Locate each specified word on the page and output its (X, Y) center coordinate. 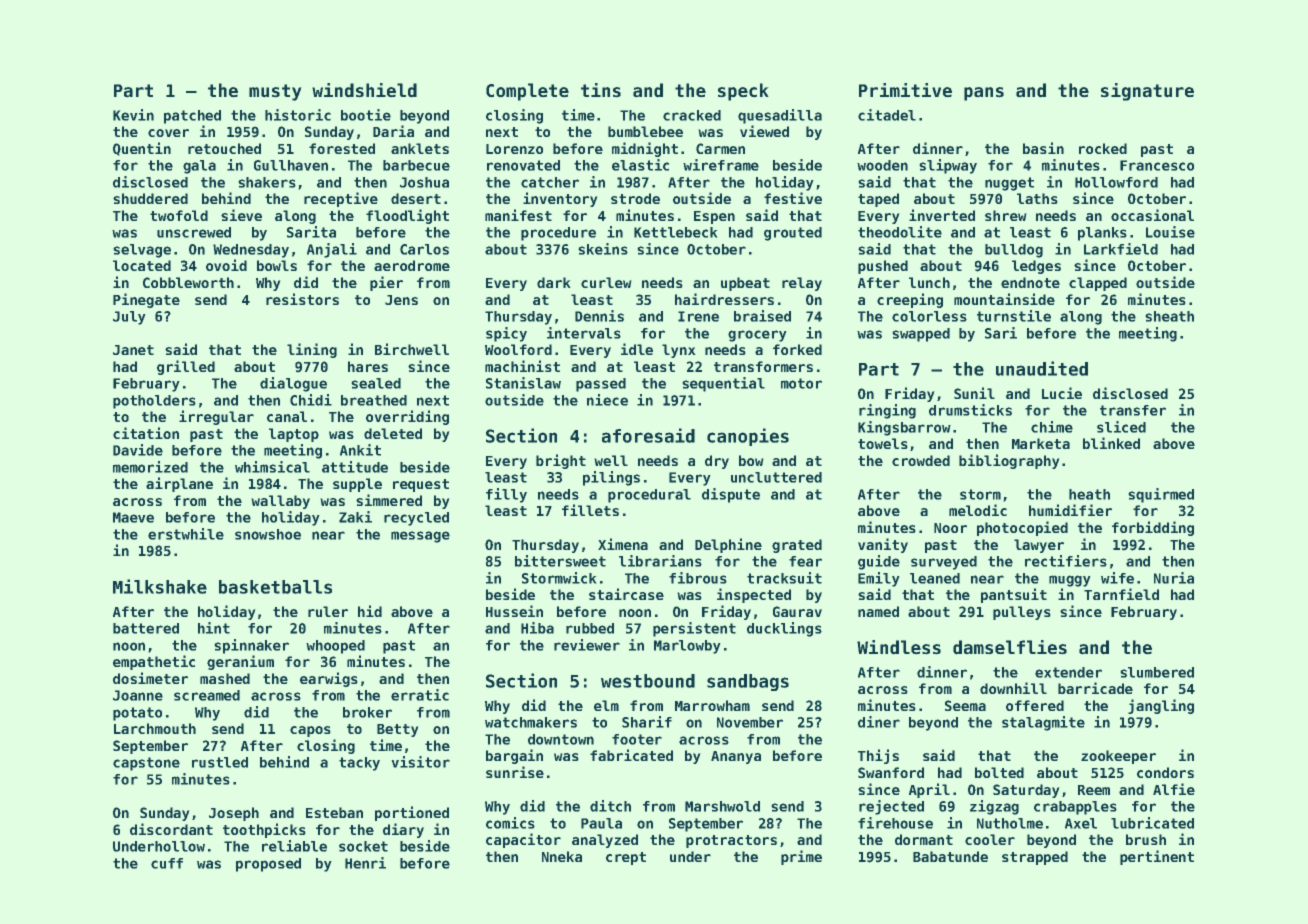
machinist (522, 366)
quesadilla (780, 116)
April (929, 790)
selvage (142, 251)
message (420, 537)
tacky (359, 764)
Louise (1170, 232)
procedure (558, 234)
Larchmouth (155, 728)
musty (275, 92)
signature (1147, 92)
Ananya (736, 757)
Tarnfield (1121, 594)
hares (368, 366)
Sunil (974, 393)
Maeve (133, 517)
